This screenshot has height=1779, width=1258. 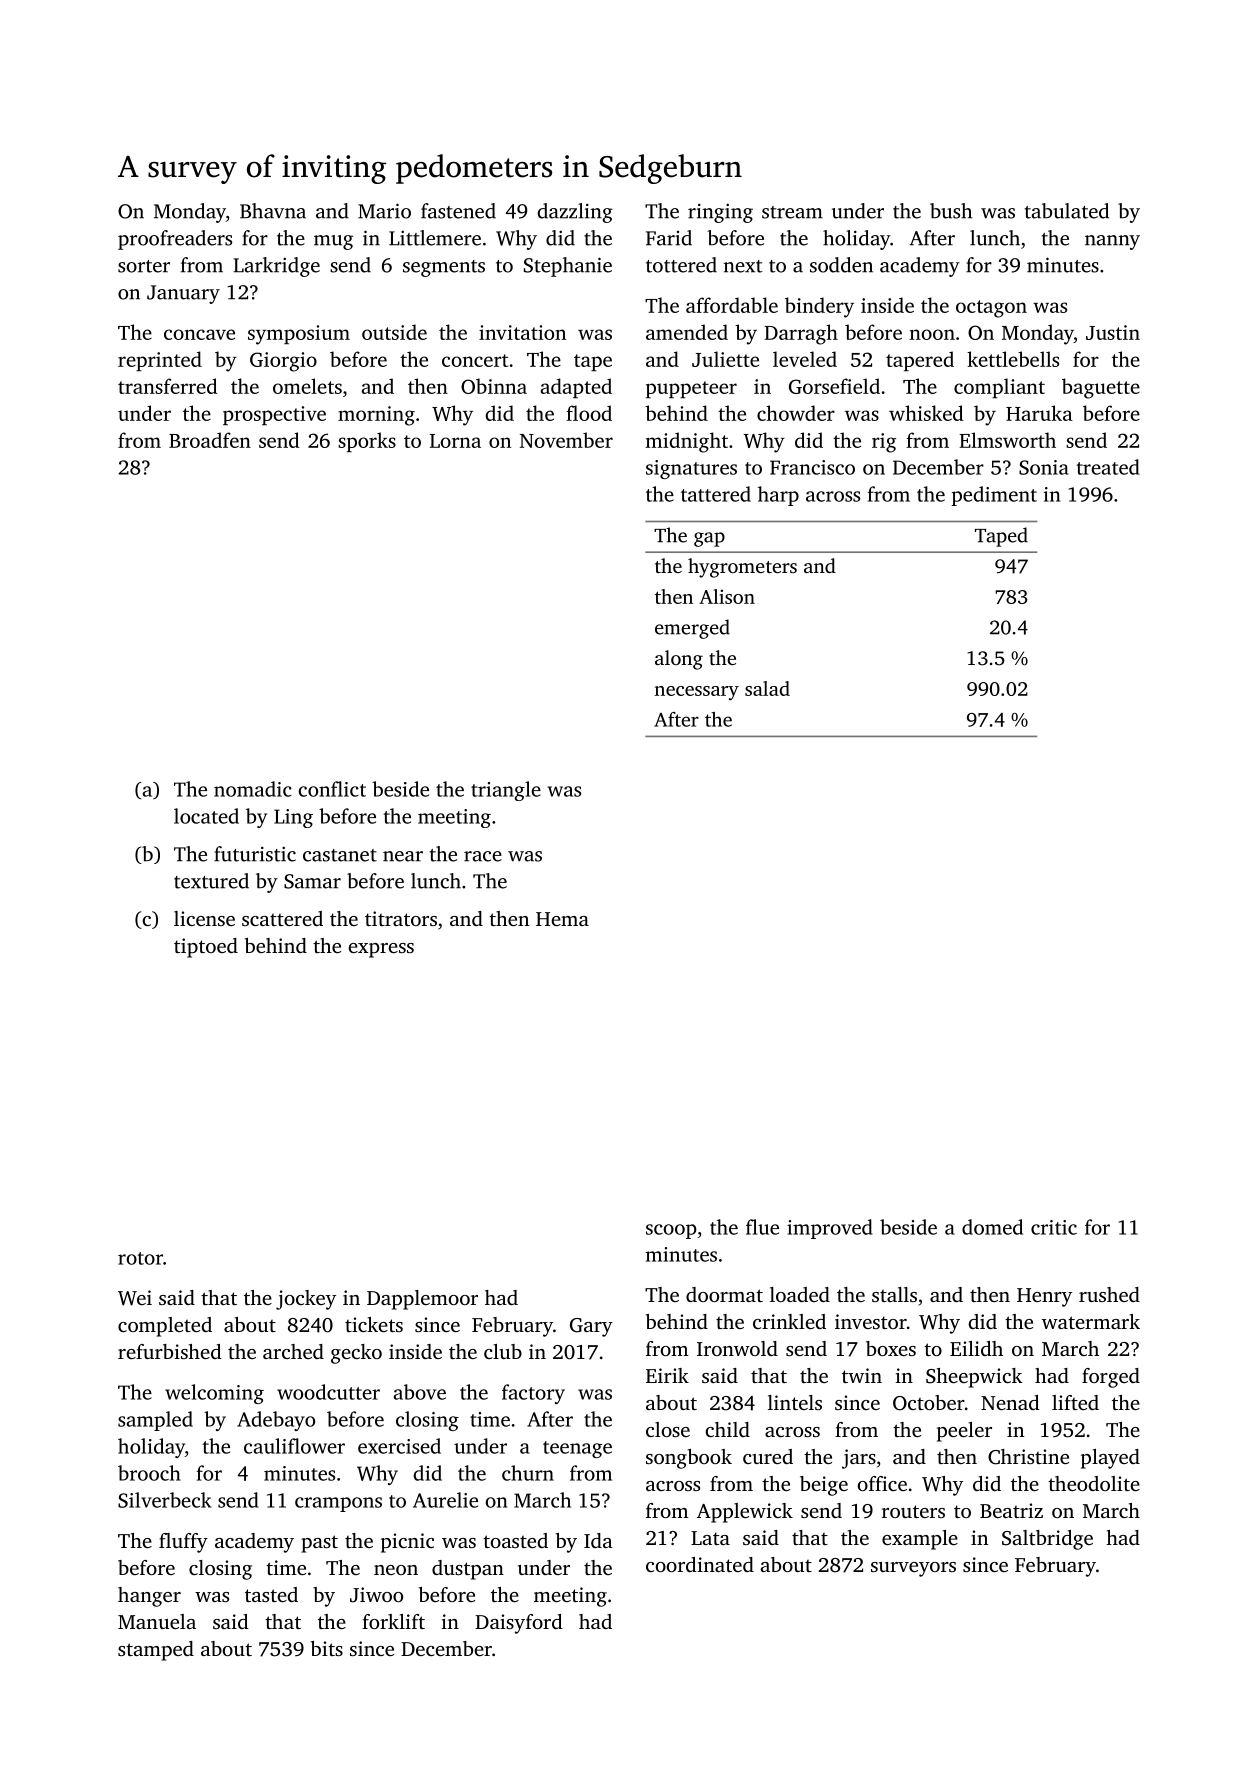 I want to click on improved, so click(x=830, y=1229).
